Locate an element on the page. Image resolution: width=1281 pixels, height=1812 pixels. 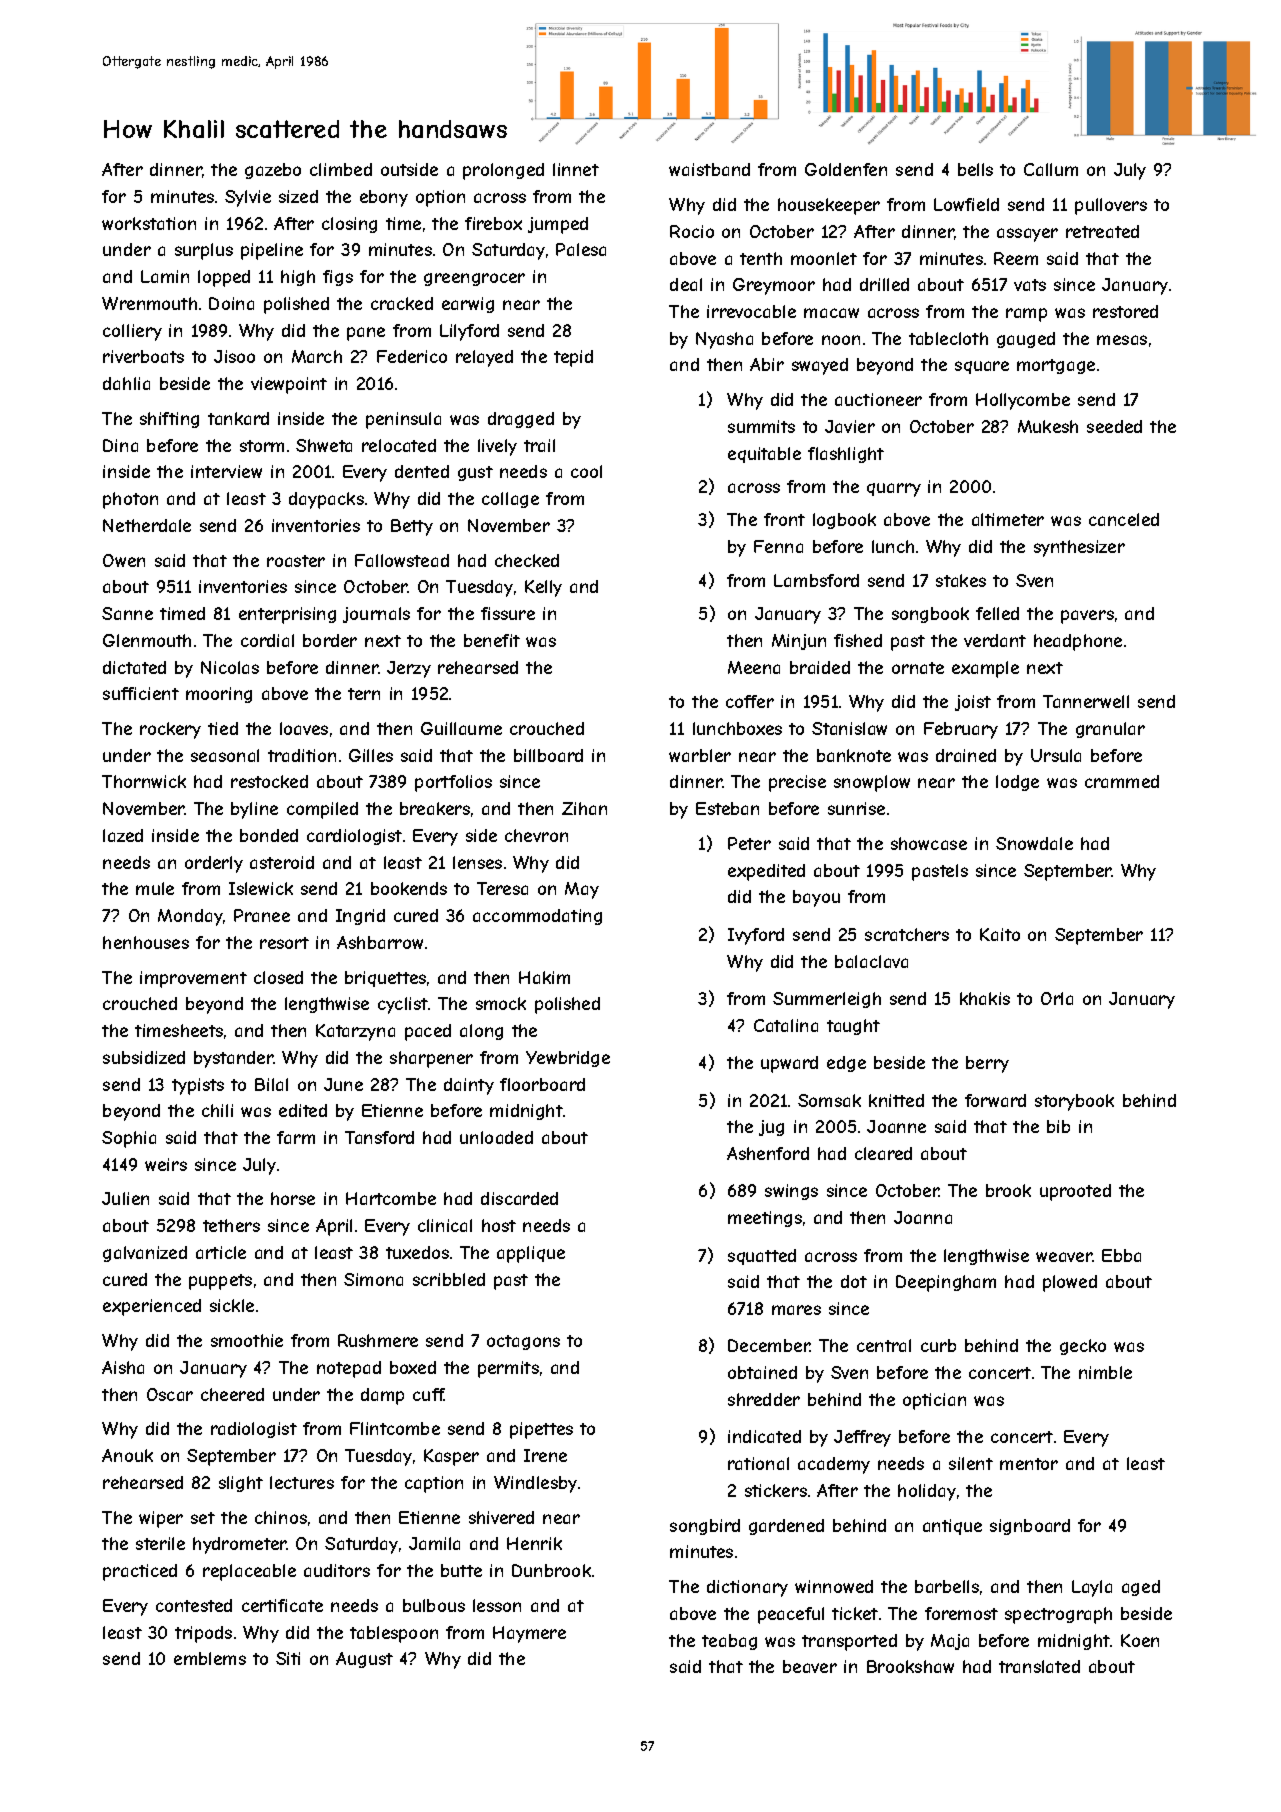
waistband is located at coordinates (709, 169).
